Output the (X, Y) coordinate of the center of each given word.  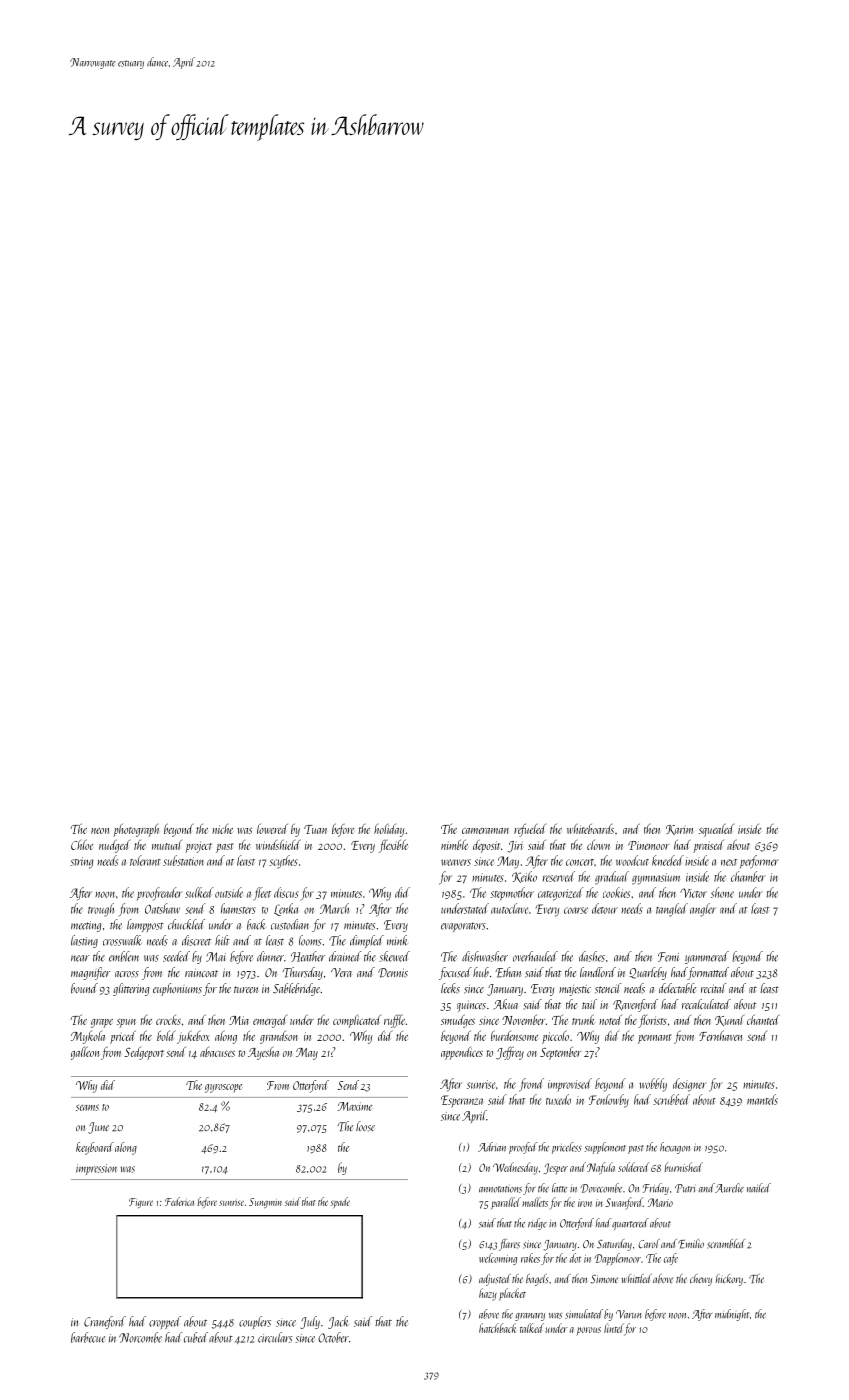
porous (588, 1331)
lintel (614, 1328)
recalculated (706, 1004)
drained (345, 956)
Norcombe (140, 1337)
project (198, 847)
